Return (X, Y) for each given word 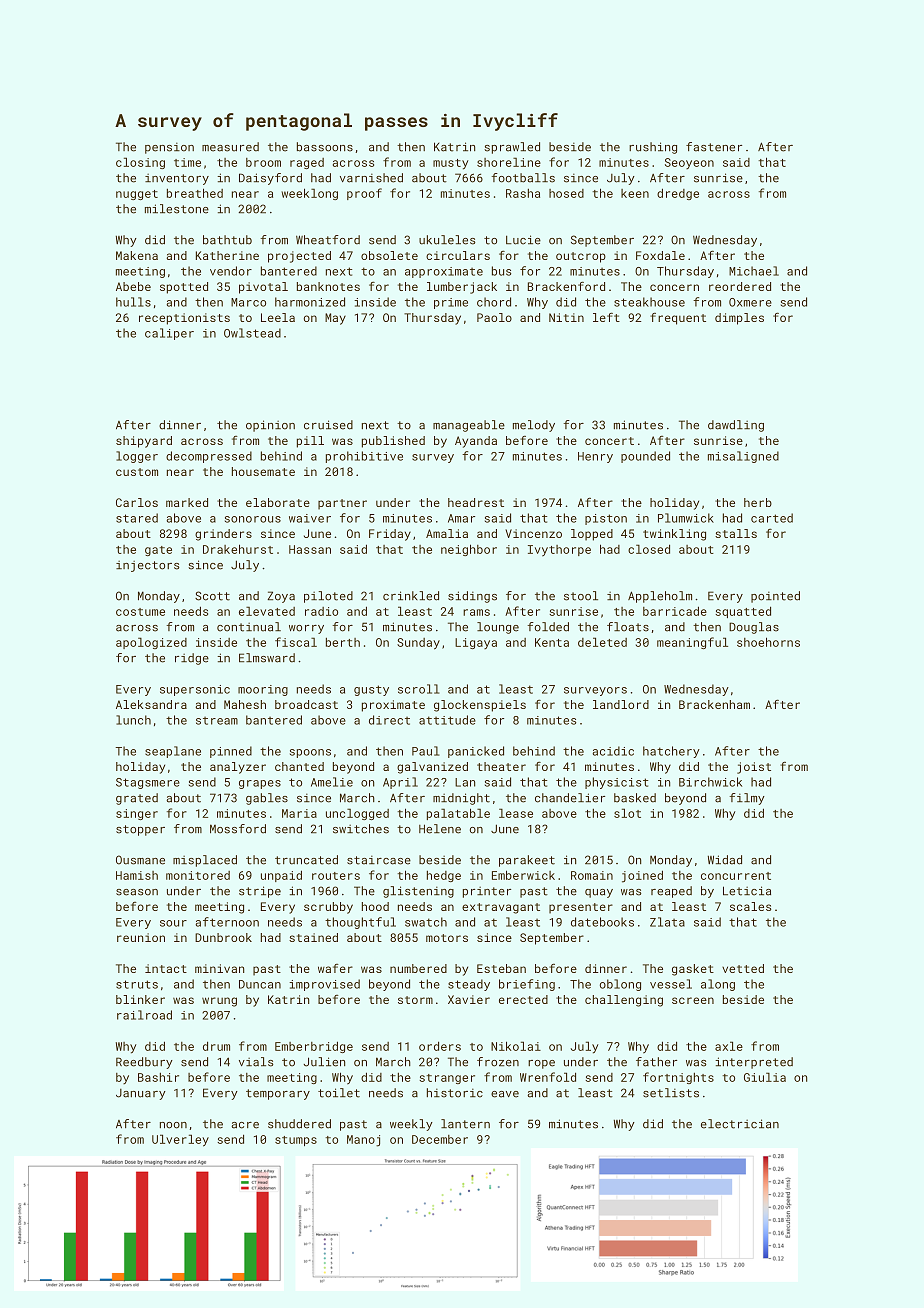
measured (230, 147)
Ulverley (180, 1140)
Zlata (667, 922)
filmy (747, 799)
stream (217, 721)
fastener (714, 147)
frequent (678, 319)
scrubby (328, 908)
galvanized (432, 768)
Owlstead (252, 333)
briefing (527, 985)
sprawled (512, 148)
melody (534, 426)
